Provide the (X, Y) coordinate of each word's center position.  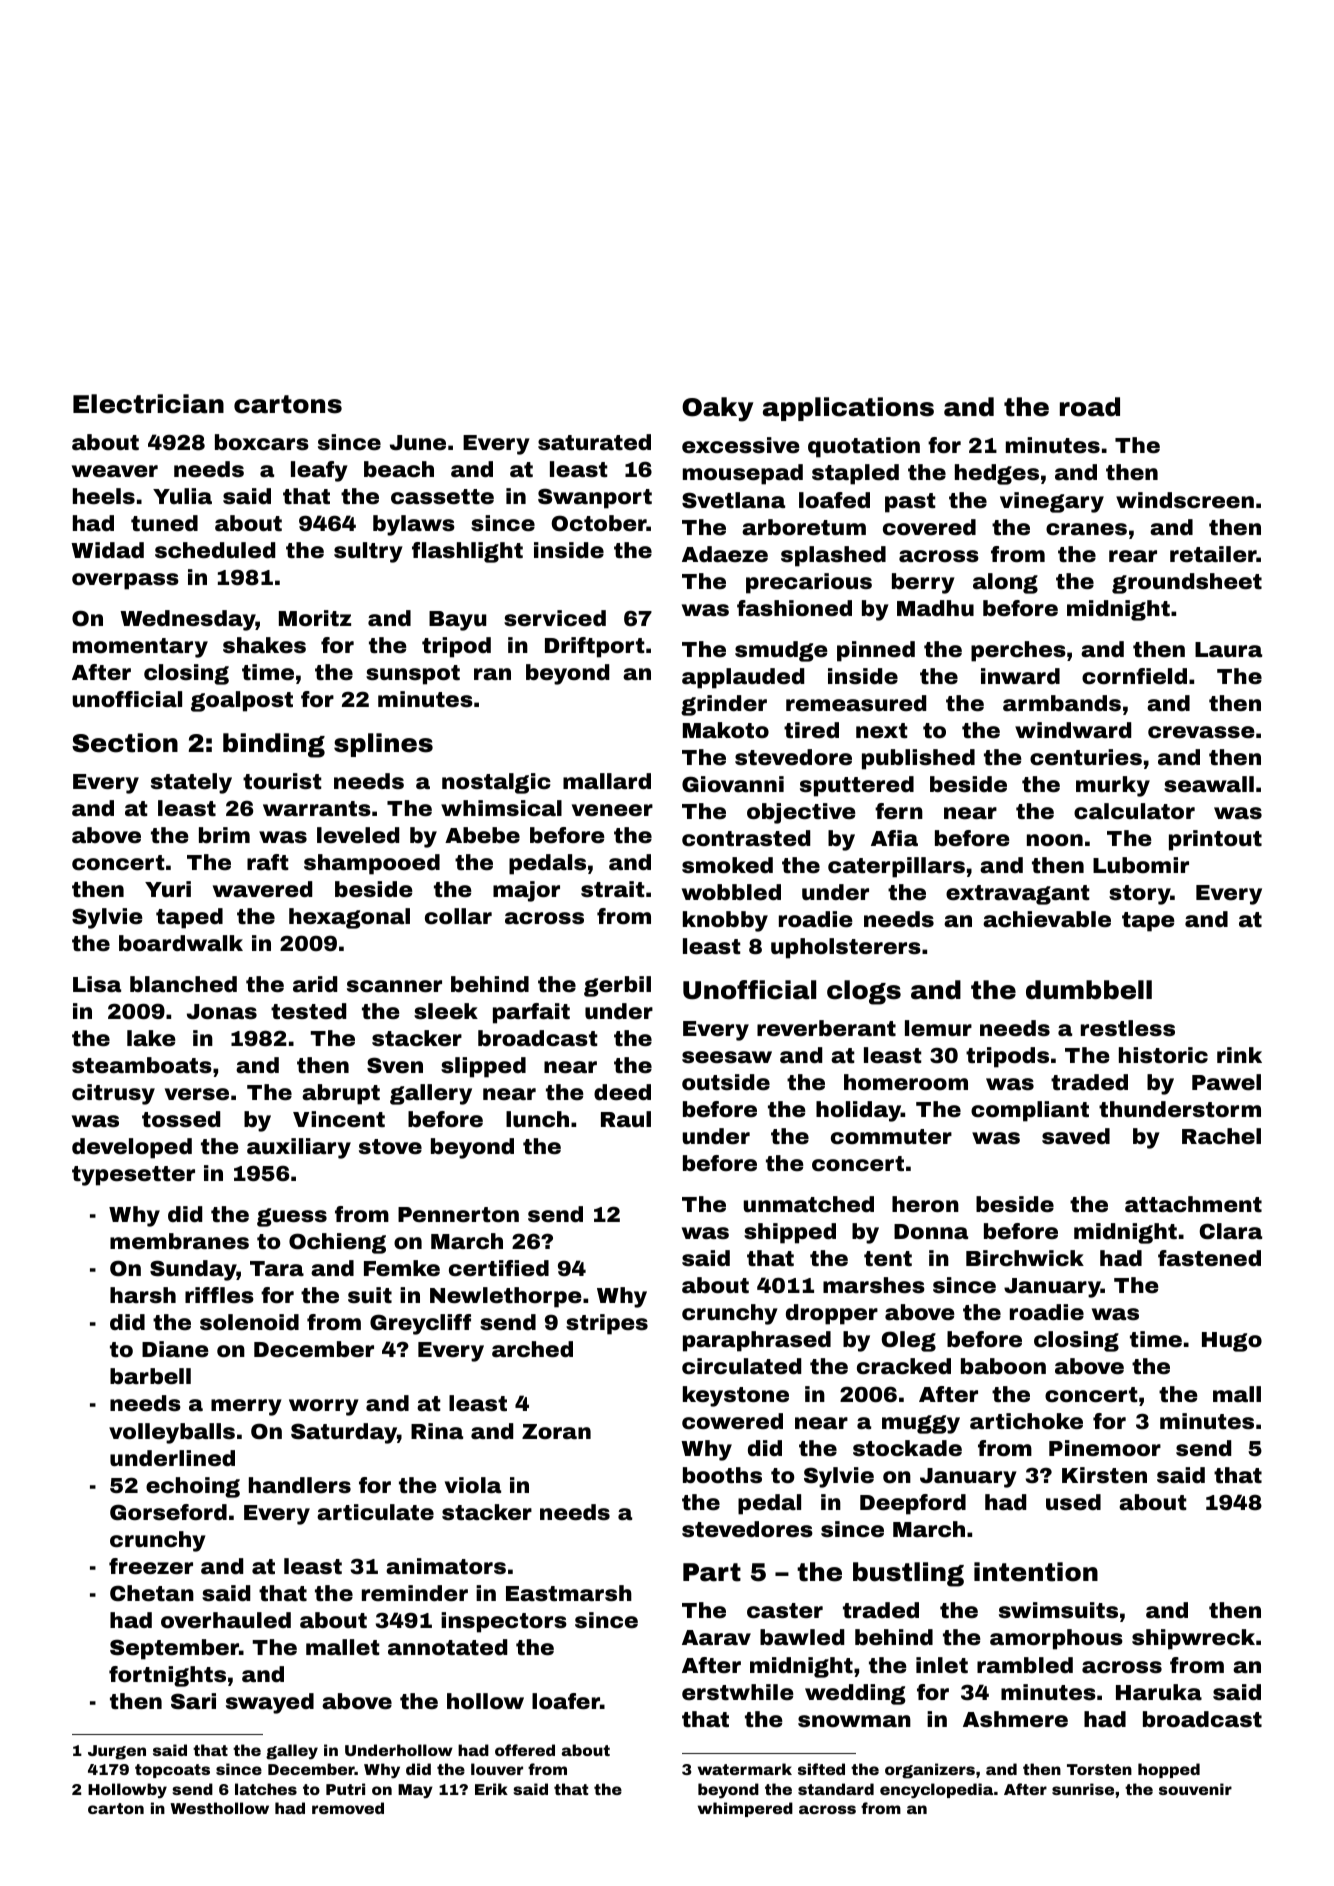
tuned (164, 523)
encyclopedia (936, 1790)
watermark (745, 1769)
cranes (1086, 529)
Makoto (726, 730)
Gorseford (168, 1512)
